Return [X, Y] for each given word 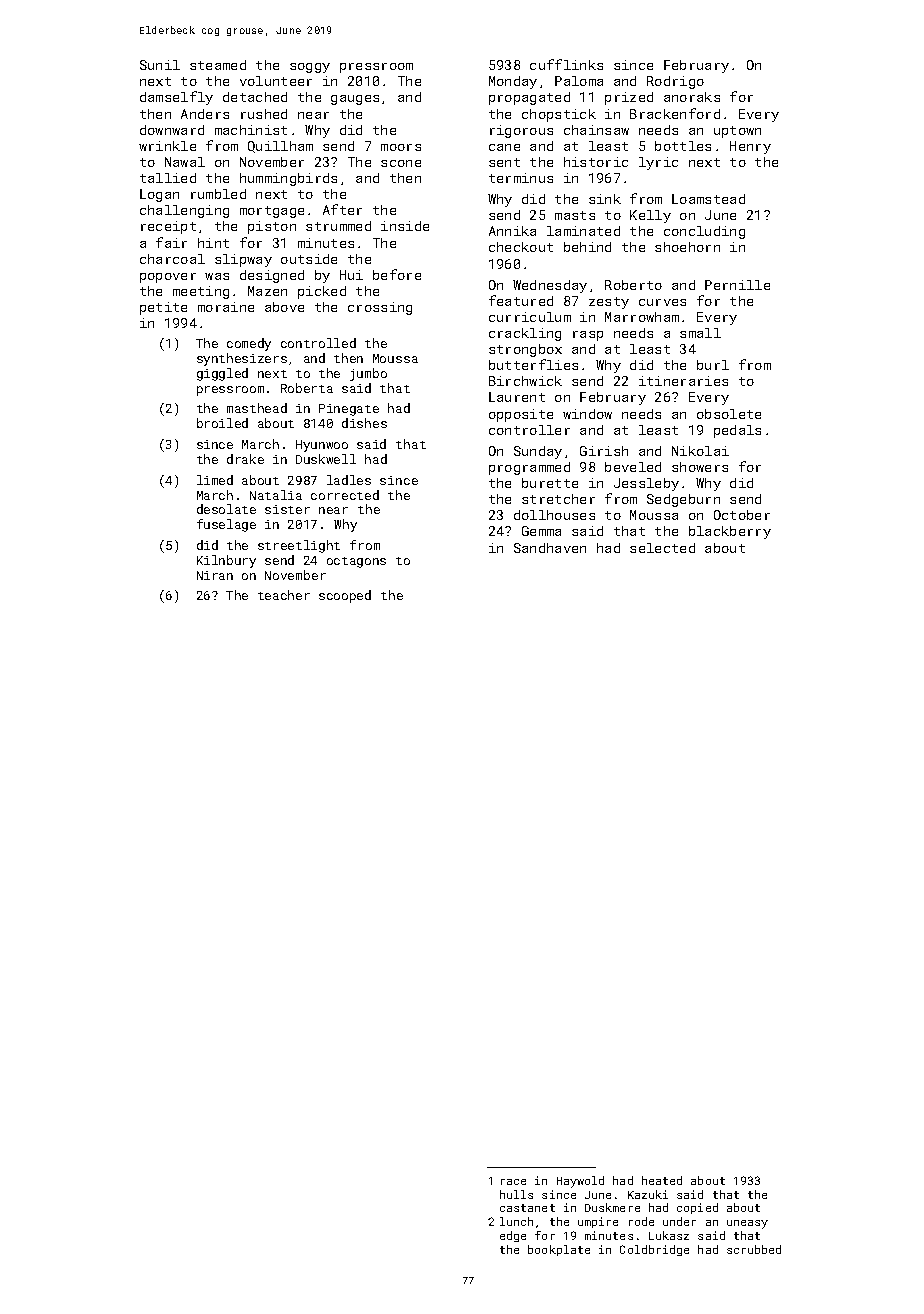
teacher [284, 595]
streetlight [299, 546]
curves [662, 302]
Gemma [541, 531]
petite [163, 308]
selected [662, 548]
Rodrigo [675, 82]
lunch [516, 1221]
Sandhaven [550, 548]
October [742, 515]
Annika [512, 231]
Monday [513, 82]
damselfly [176, 98]
